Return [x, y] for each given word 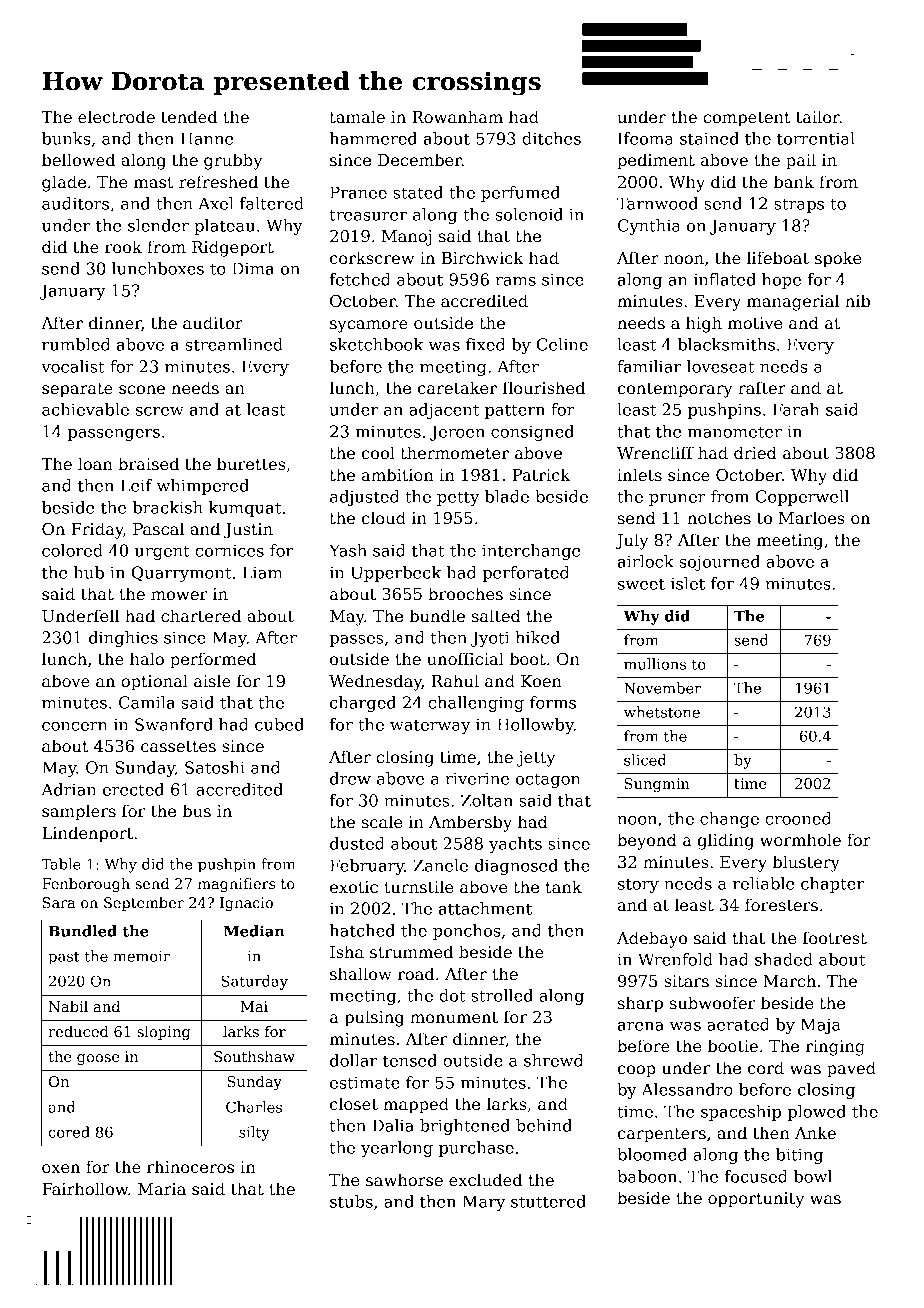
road [416, 974]
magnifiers [236, 885]
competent [747, 119]
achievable [85, 409]
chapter [832, 885]
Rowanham [457, 117]
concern [75, 726]
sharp [640, 1004]
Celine [562, 344]
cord [766, 1068]
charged [363, 704]
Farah [796, 409]
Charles [254, 1107]
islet [688, 583]
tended [189, 117]
